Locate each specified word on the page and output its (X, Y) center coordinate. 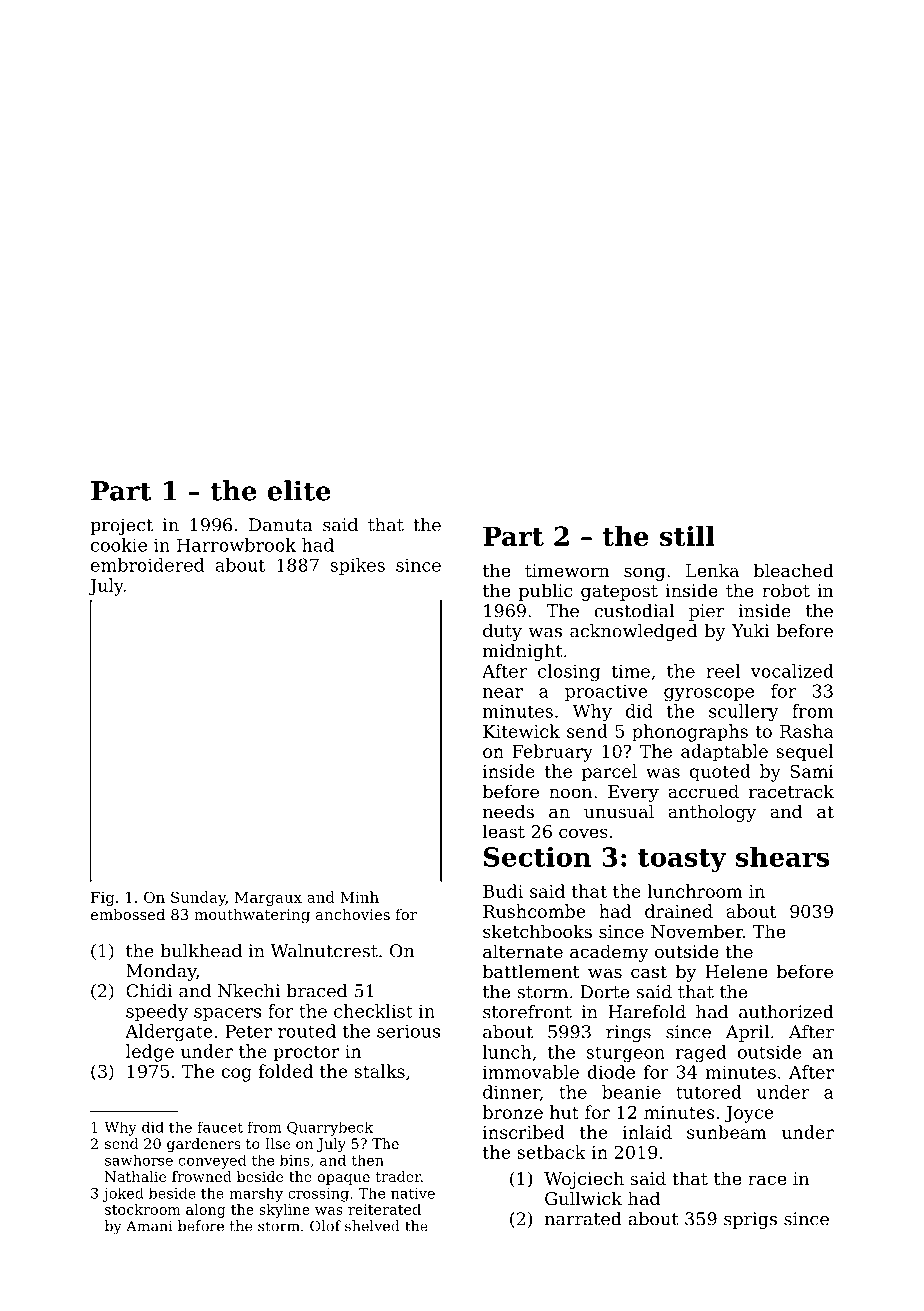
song (644, 574)
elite (299, 490)
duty (502, 632)
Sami (812, 771)
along (206, 1211)
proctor (306, 1054)
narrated (583, 1219)
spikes (357, 566)
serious (408, 1031)
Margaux (268, 899)
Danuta (281, 525)
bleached (794, 570)
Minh (359, 897)
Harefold (647, 1012)
